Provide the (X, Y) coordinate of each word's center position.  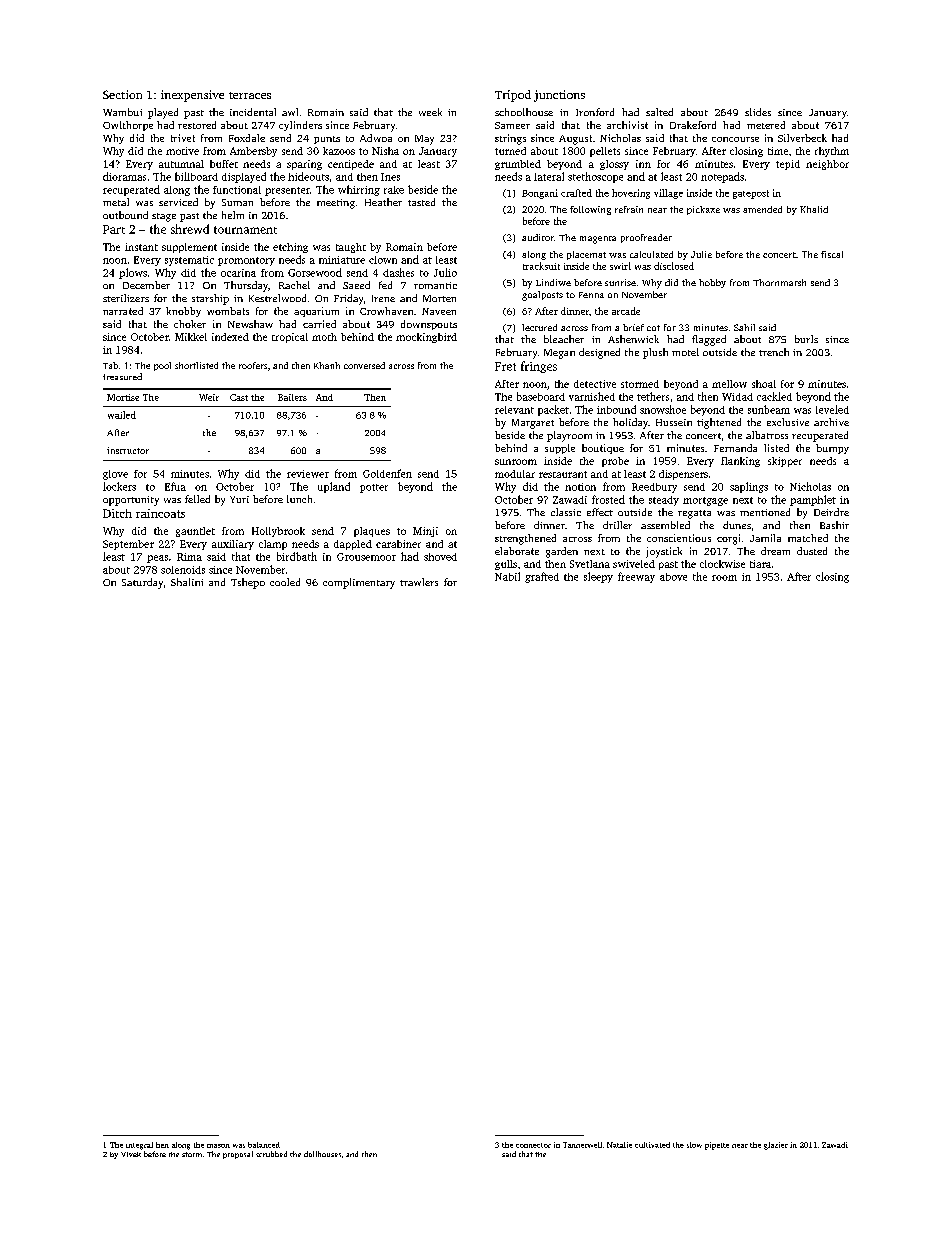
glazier (776, 1146)
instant (141, 247)
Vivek (131, 1154)
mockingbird (426, 338)
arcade (626, 311)
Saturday (142, 583)
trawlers (419, 582)
